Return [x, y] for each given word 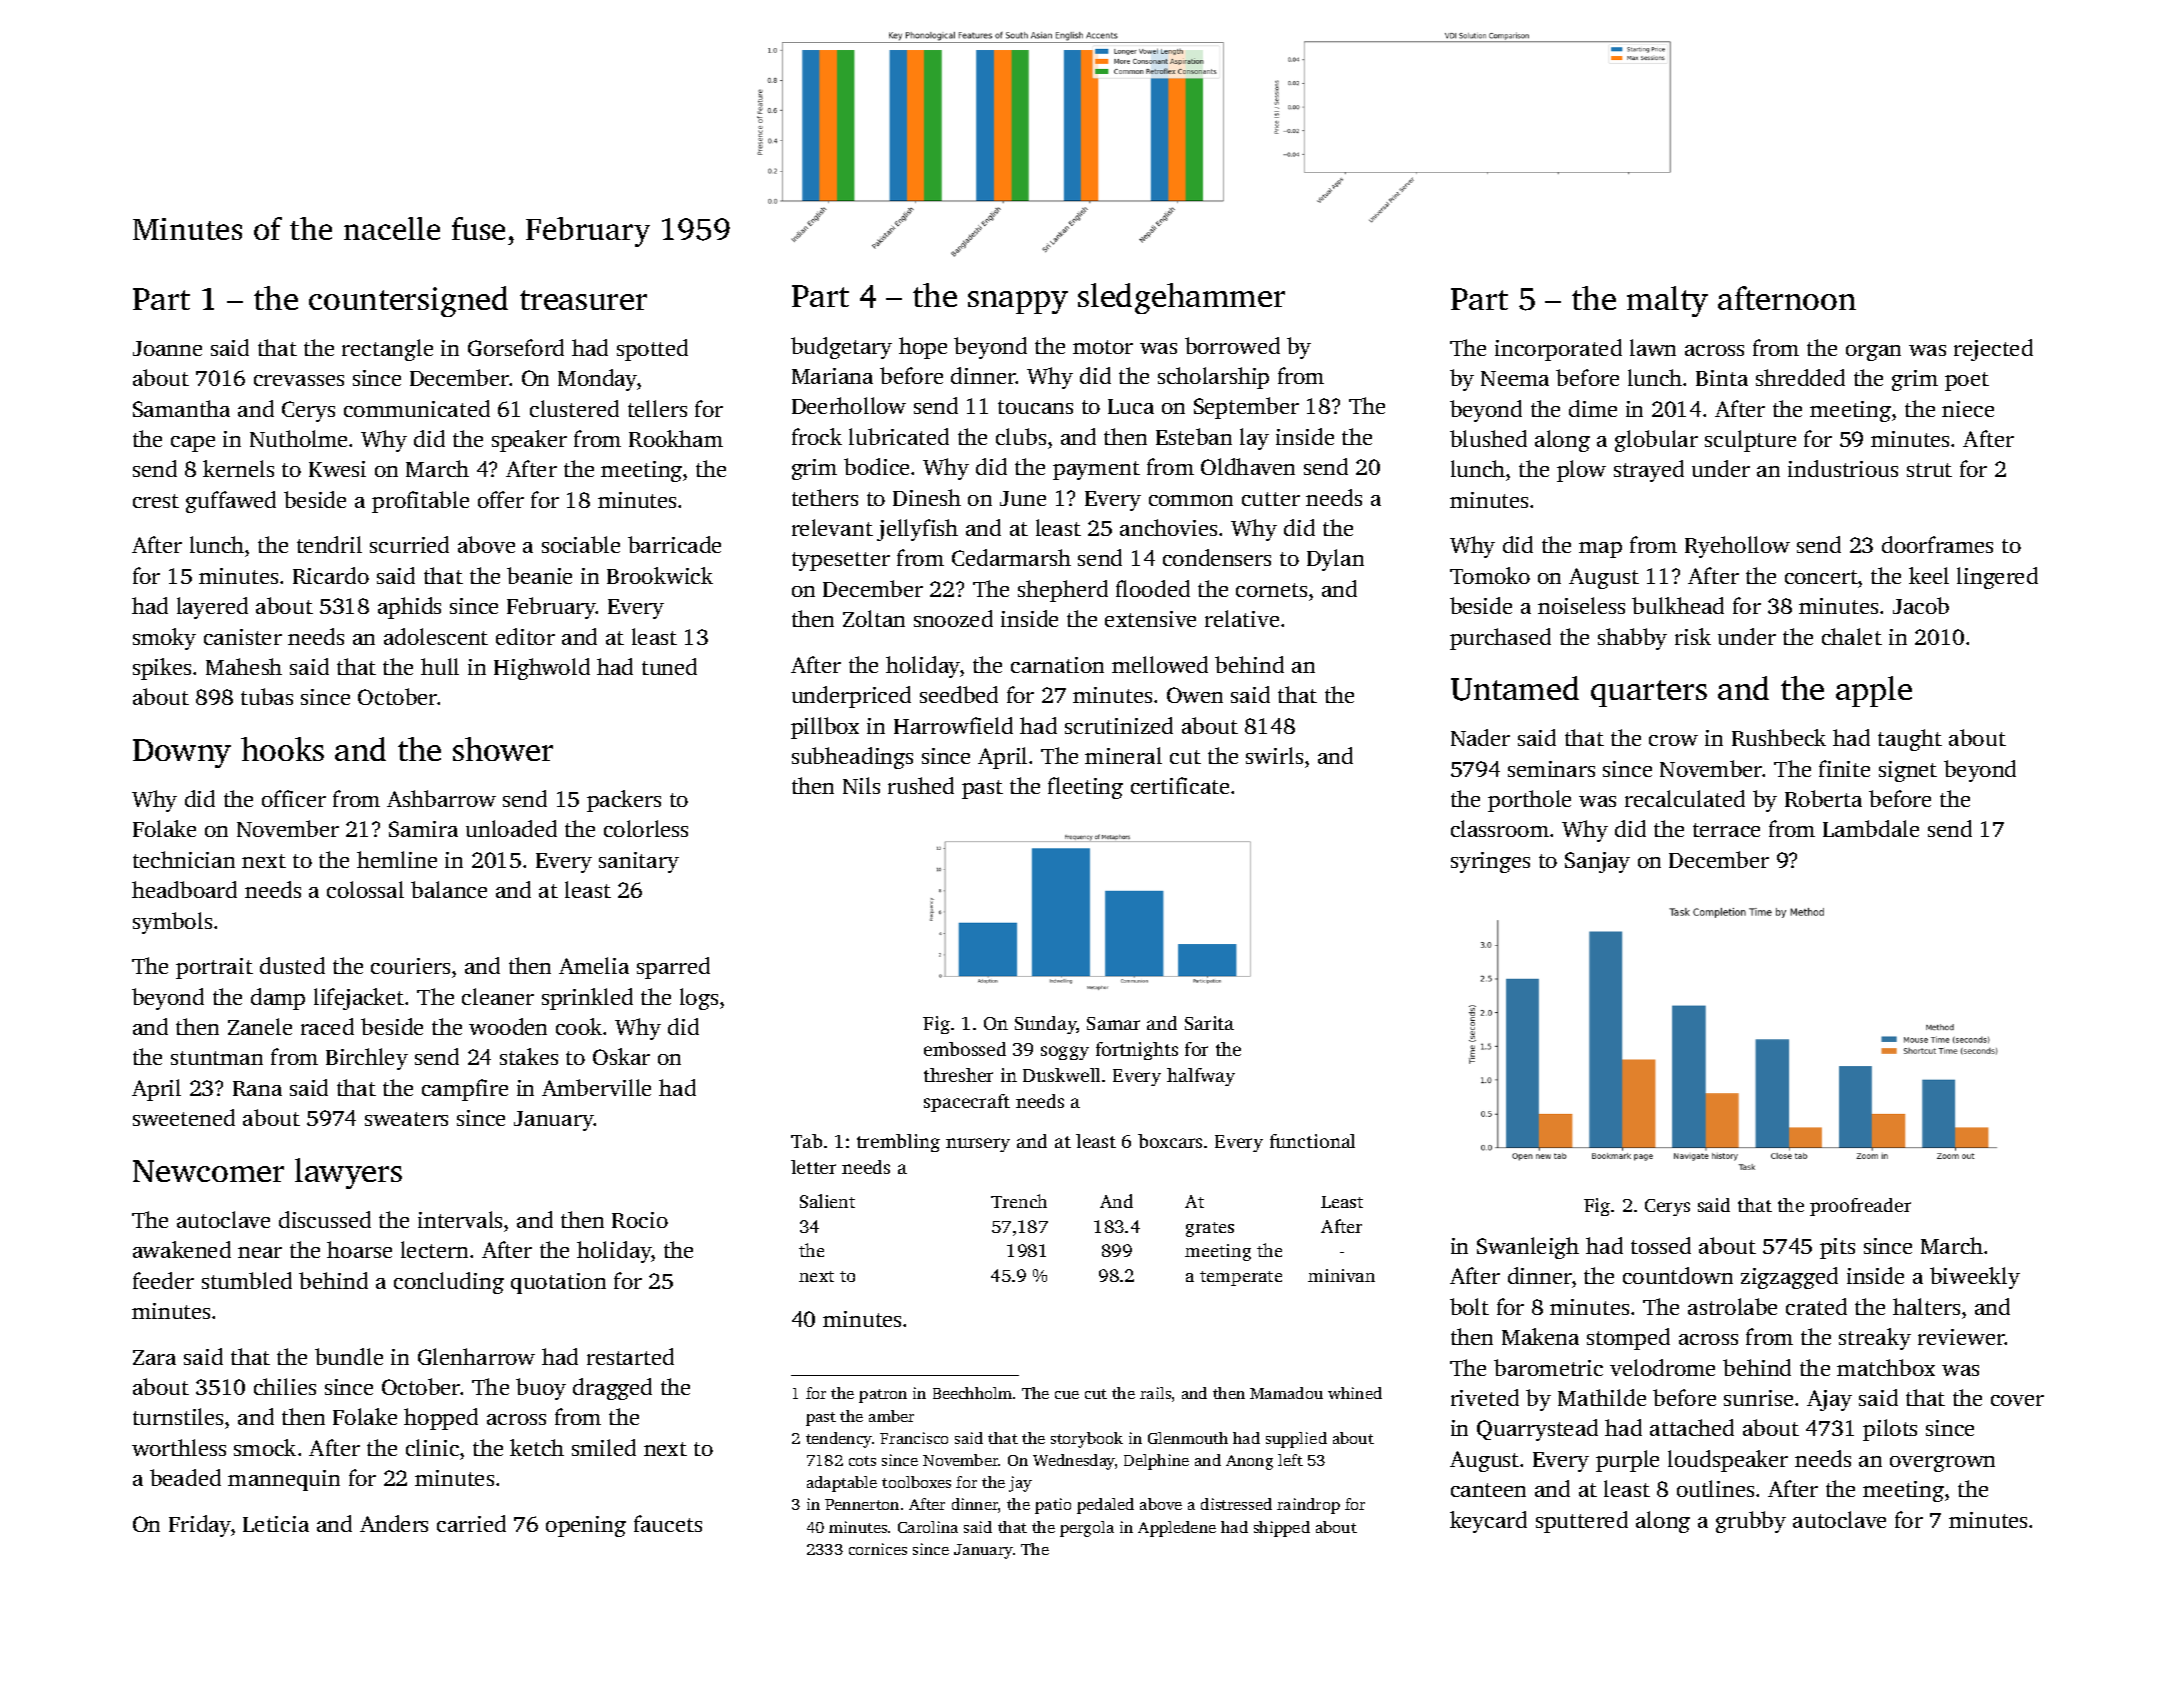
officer [294, 798]
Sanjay [1597, 862]
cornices [878, 1549]
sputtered [1582, 1522]
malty [1667, 301]
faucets [668, 1523]
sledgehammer [1181, 298]
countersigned [408, 301]
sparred [673, 968]
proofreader [1860, 1207]
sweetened [184, 1117]
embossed [965, 1049]
